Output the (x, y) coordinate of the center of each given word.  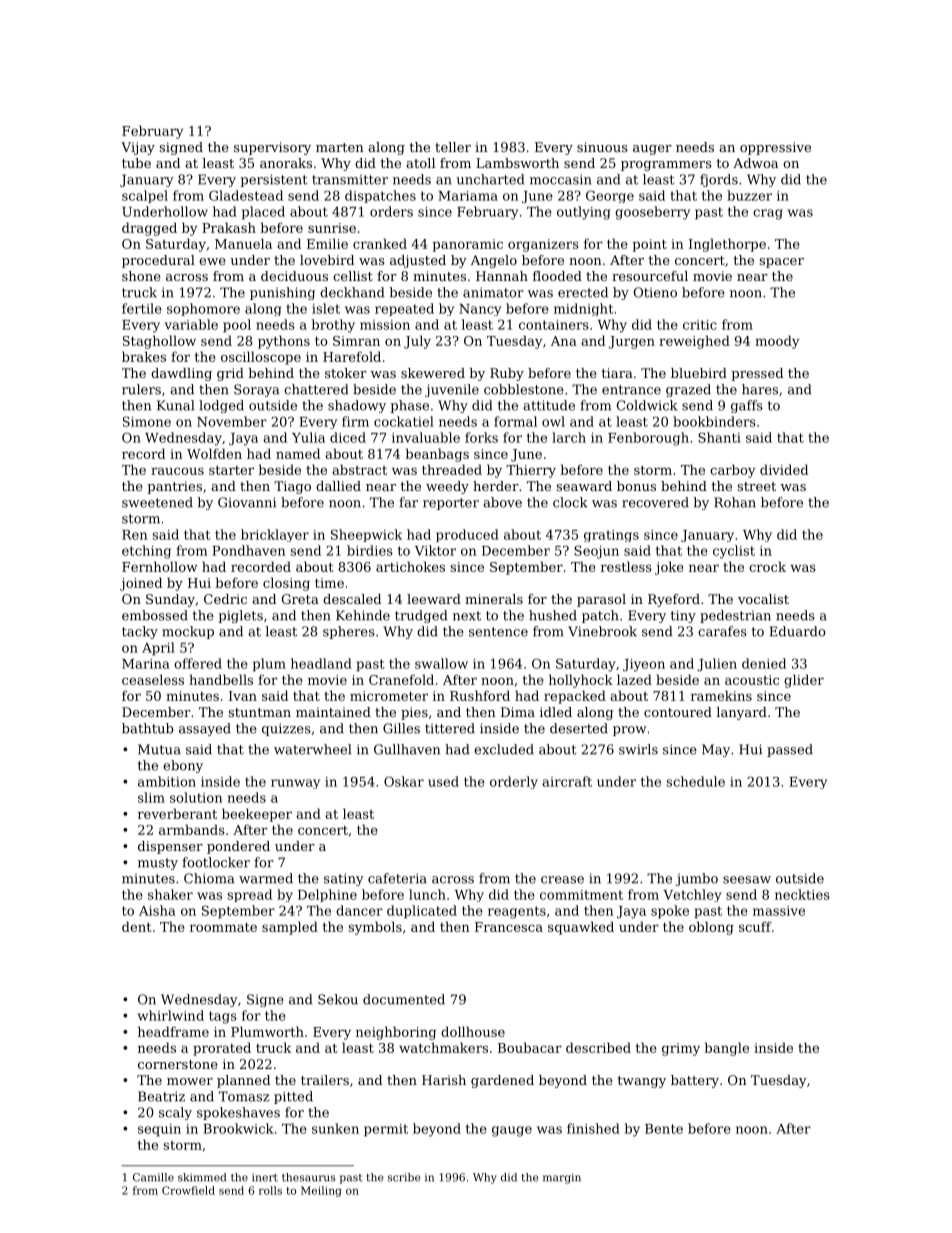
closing (286, 584)
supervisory (272, 148)
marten (340, 147)
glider (804, 681)
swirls (638, 749)
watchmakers (443, 1047)
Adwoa (755, 163)
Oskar (404, 781)
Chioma (209, 878)
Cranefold (401, 679)
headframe (173, 1031)
